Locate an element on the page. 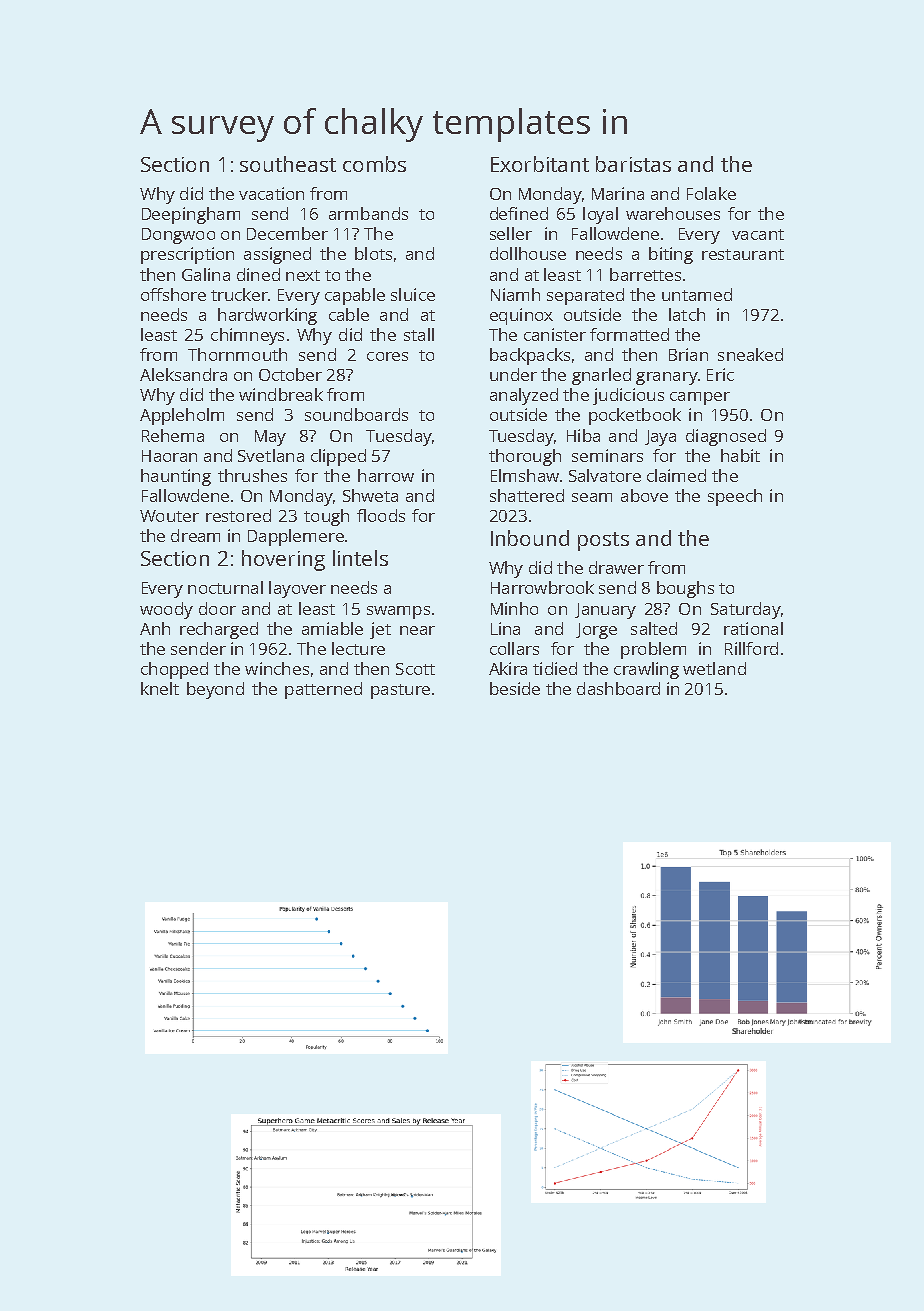  Aleksandra is located at coordinates (183, 374).
